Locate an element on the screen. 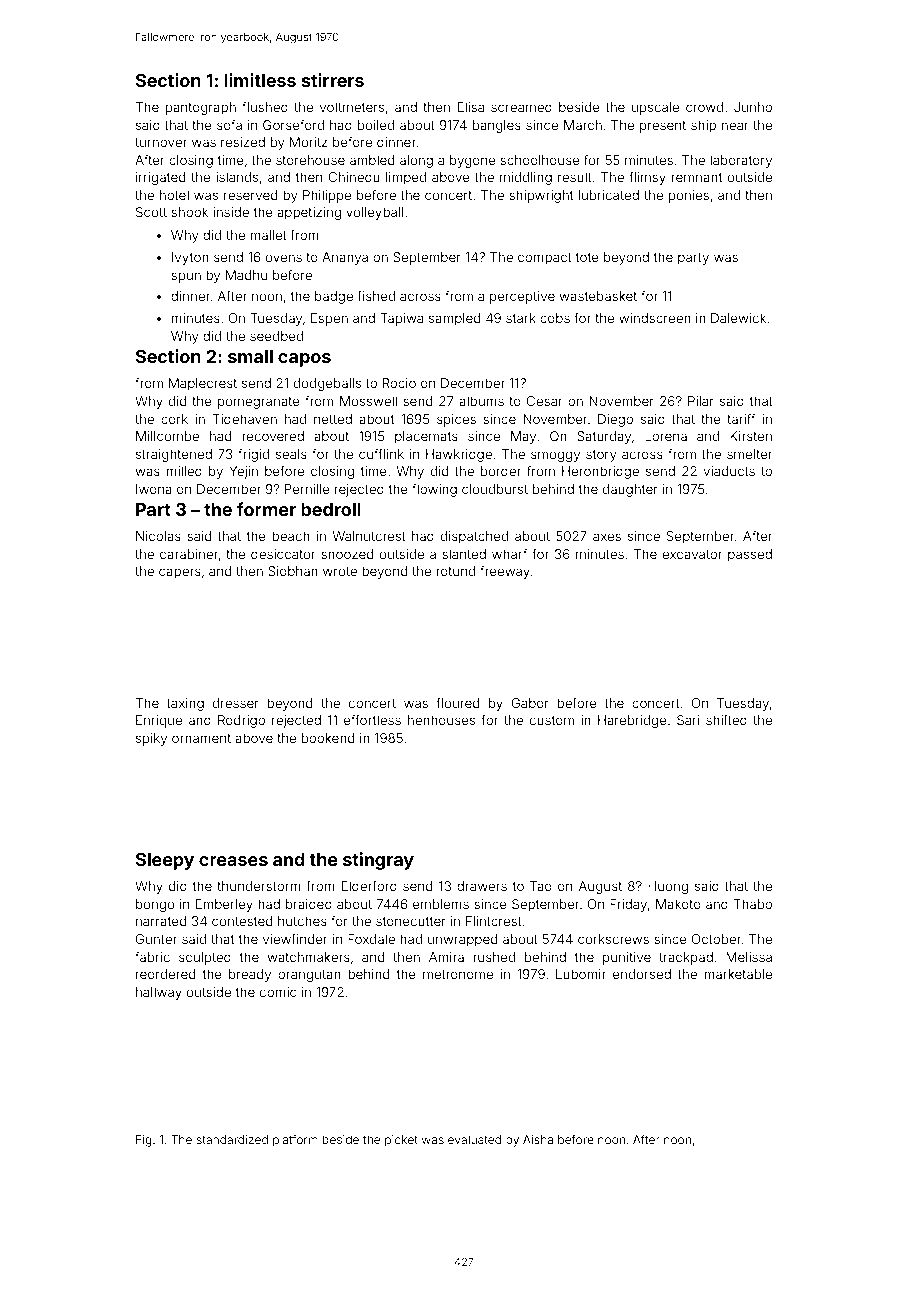  Harebridge is located at coordinates (632, 721).
